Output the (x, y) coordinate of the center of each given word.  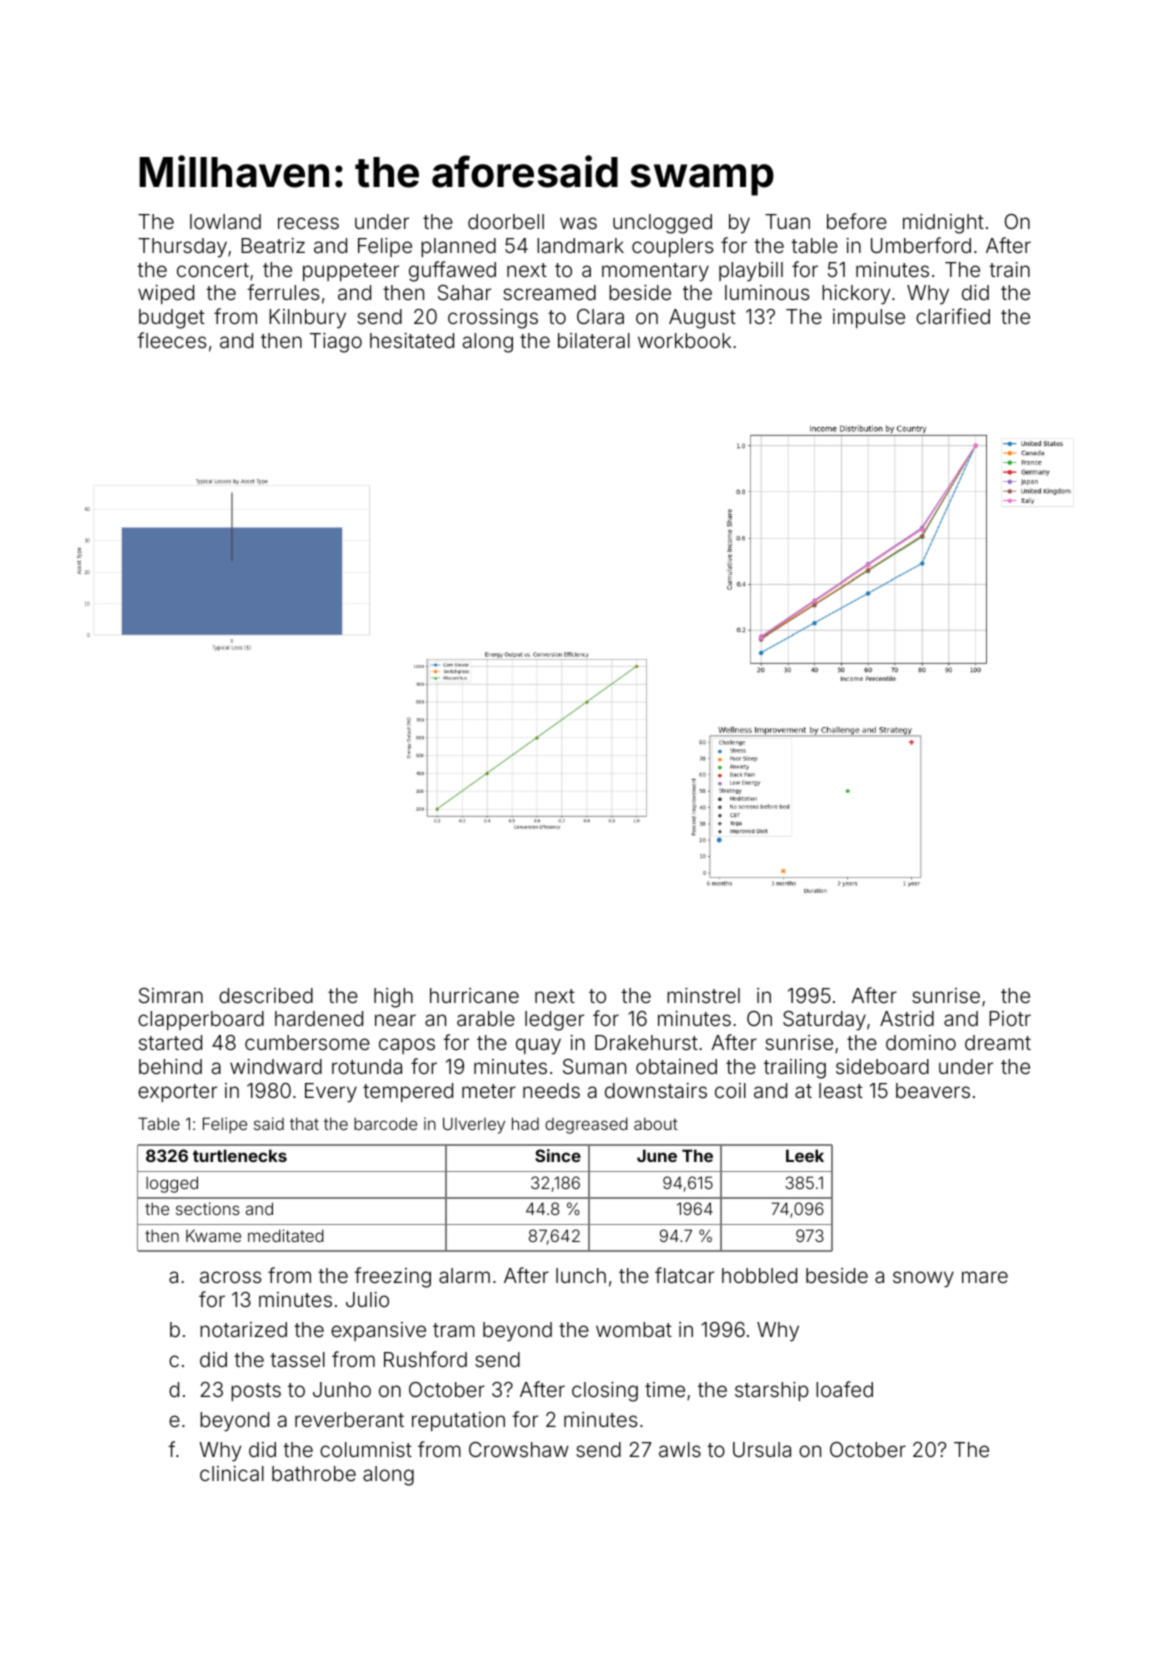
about (656, 1123)
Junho (342, 1389)
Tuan (787, 221)
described (266, 995)
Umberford (921, 245)
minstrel (703, 995)
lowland (225, 221)
